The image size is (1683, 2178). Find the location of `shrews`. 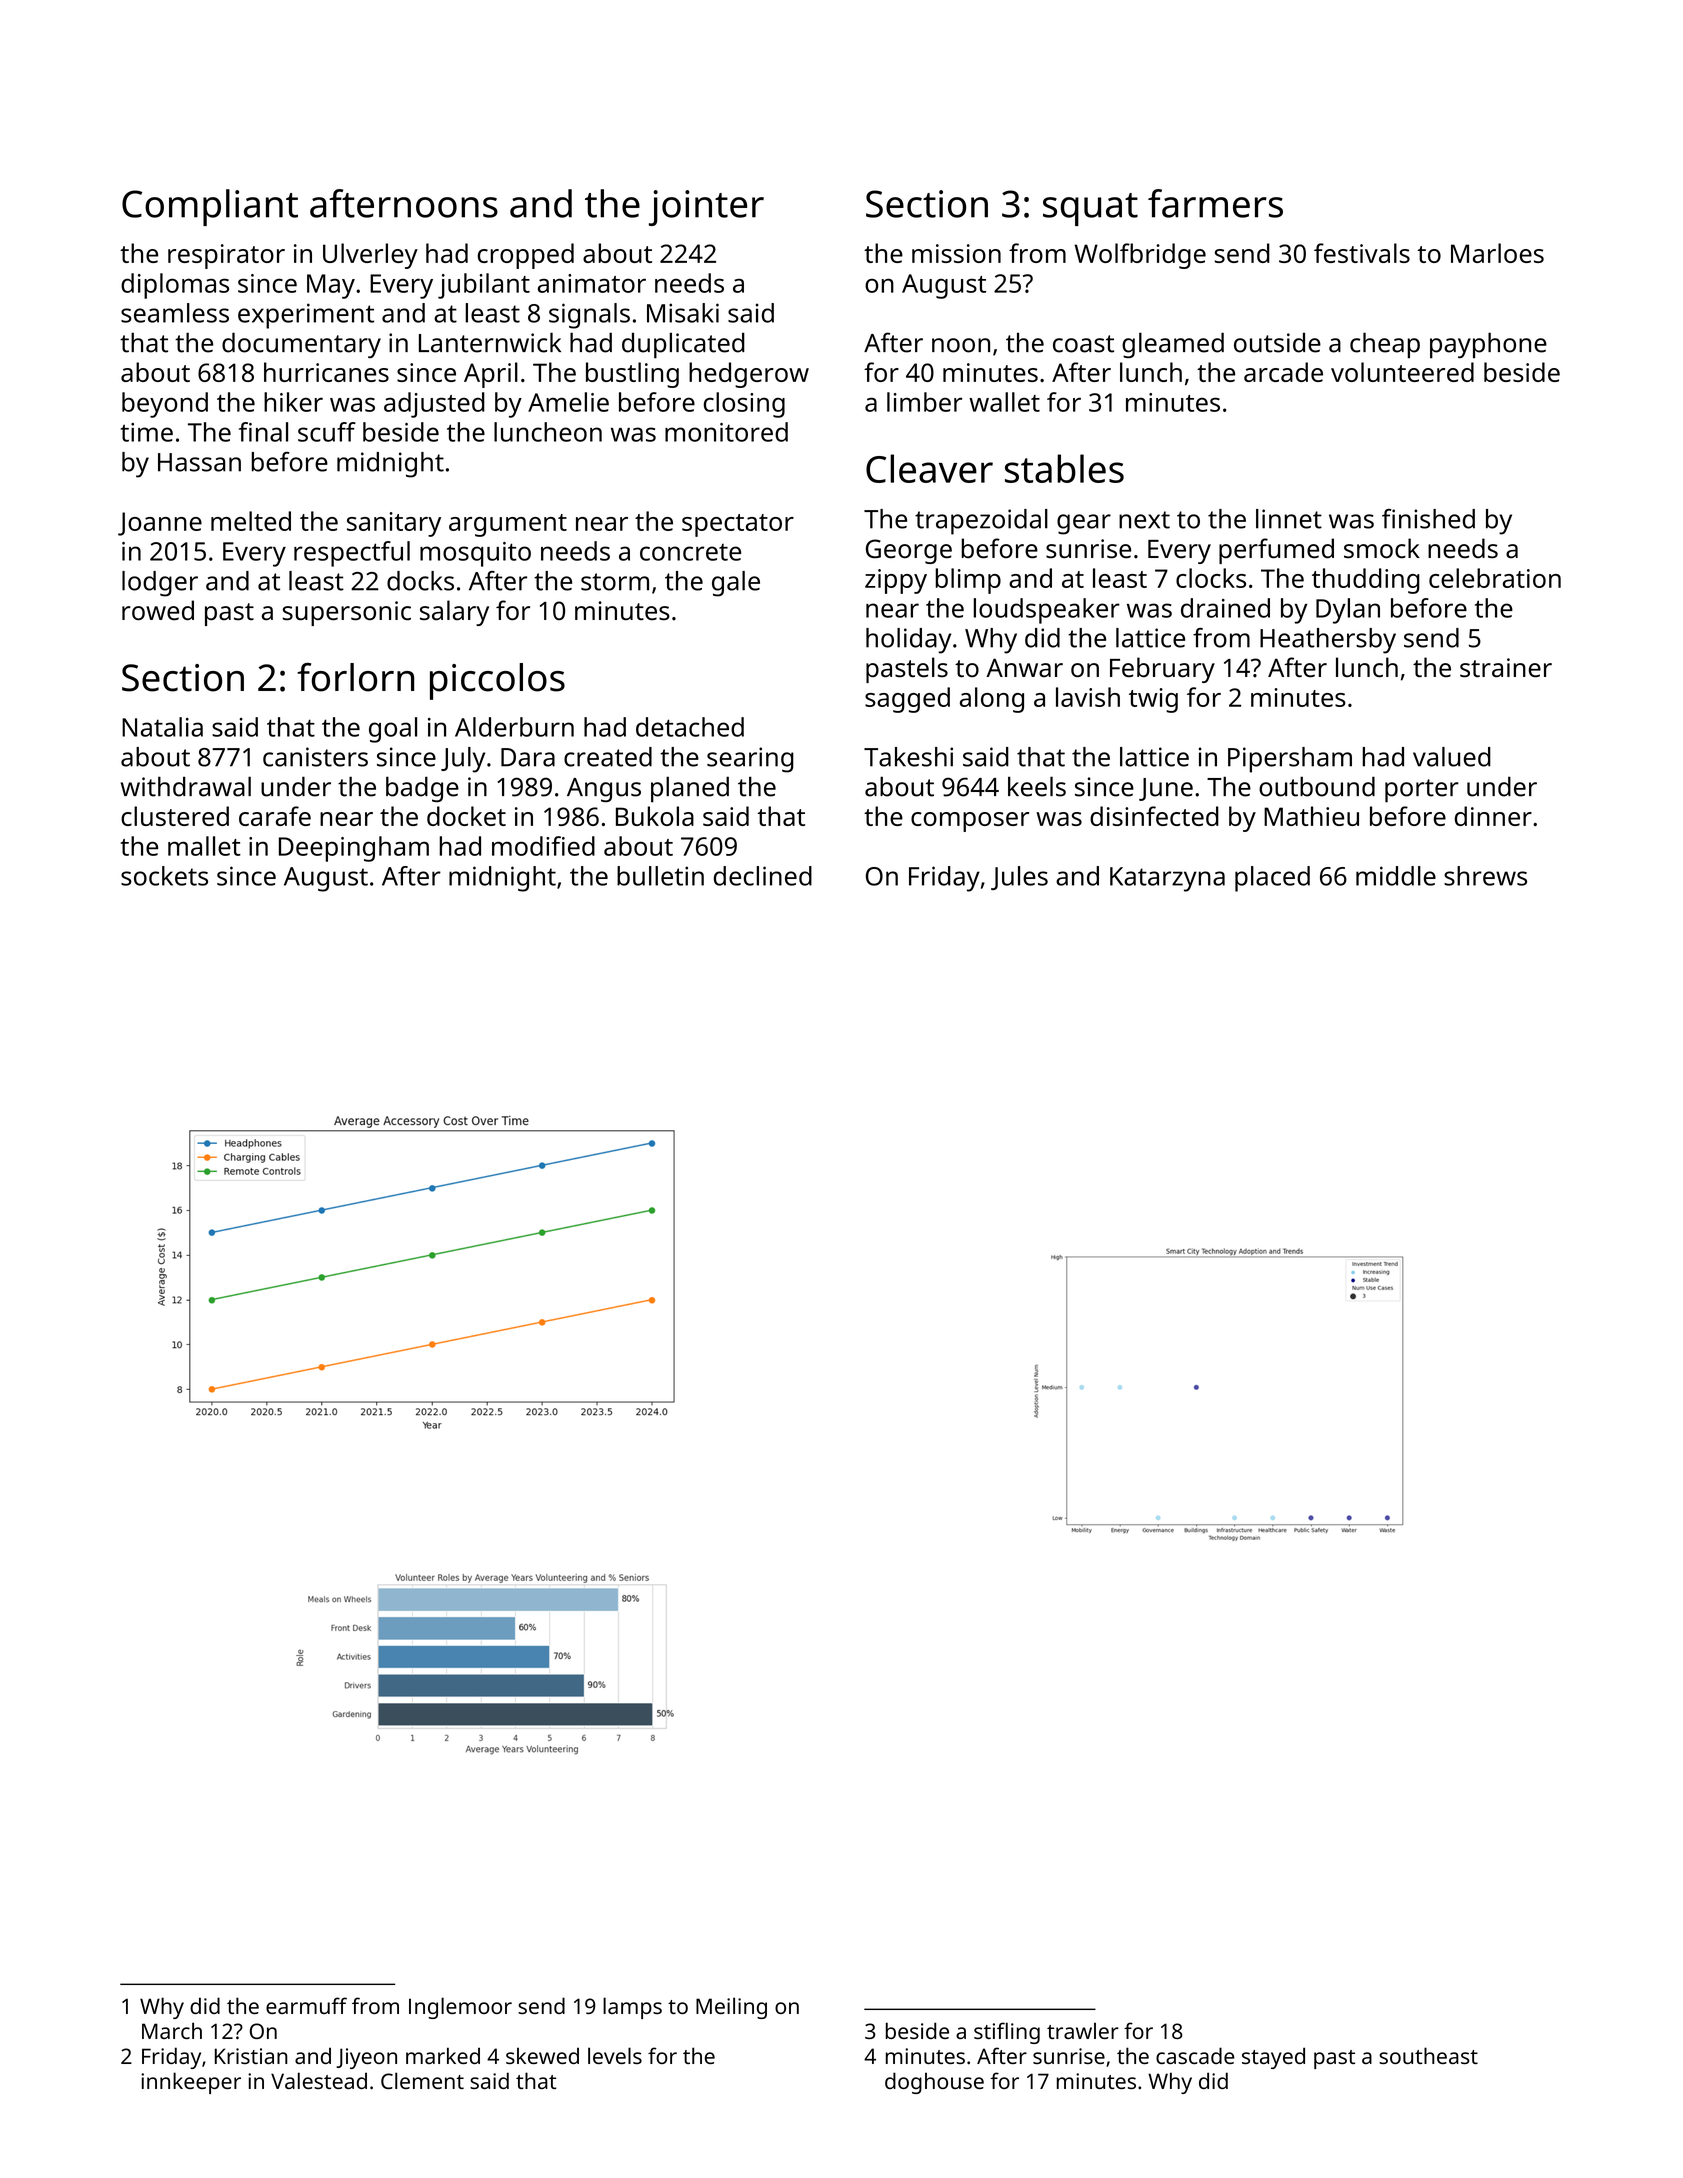

shrews is located at coordinates (1485, 876).
